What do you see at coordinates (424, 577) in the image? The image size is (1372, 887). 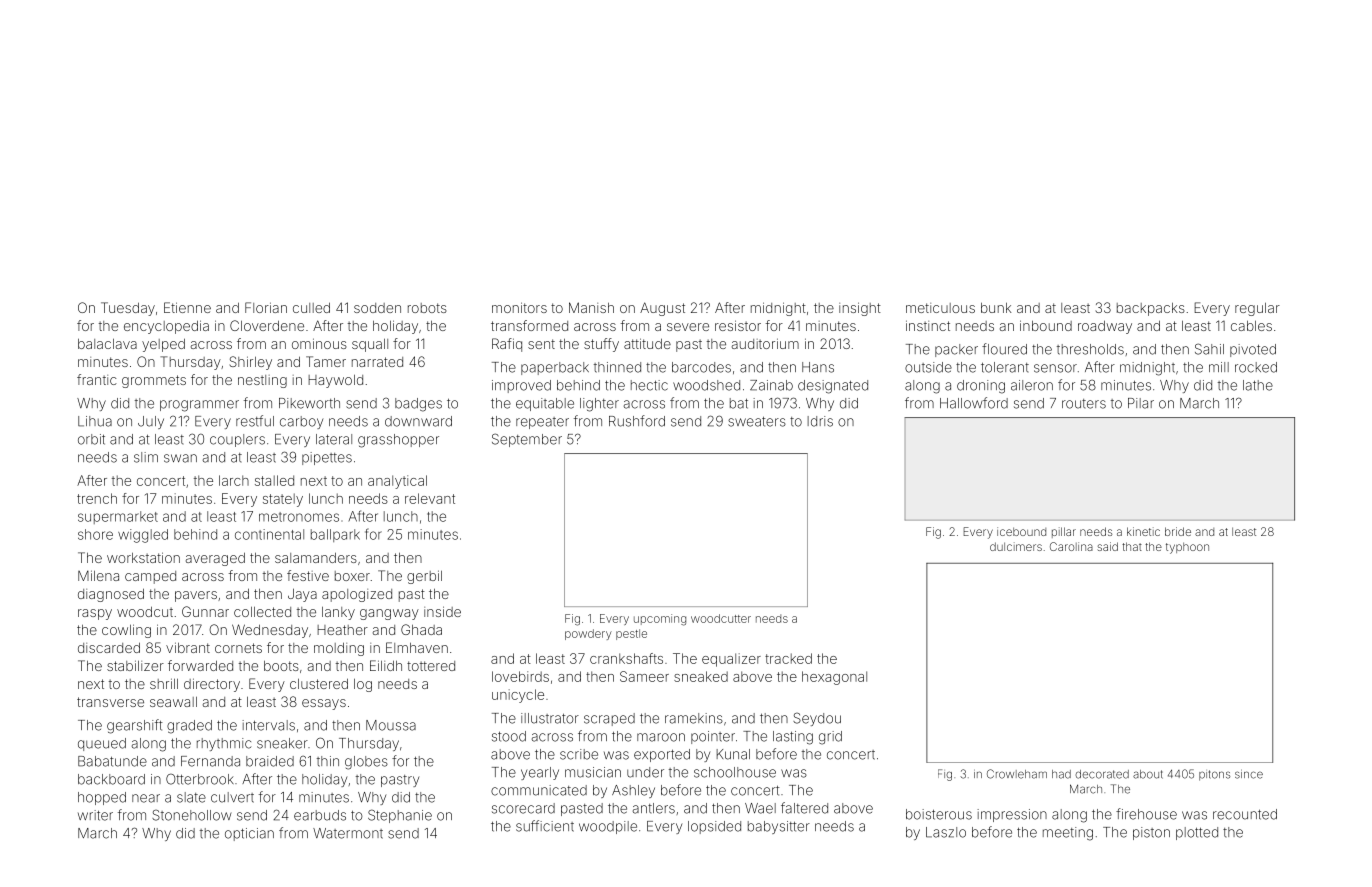 I see `gerbil` at bounding box center [424, 577].
